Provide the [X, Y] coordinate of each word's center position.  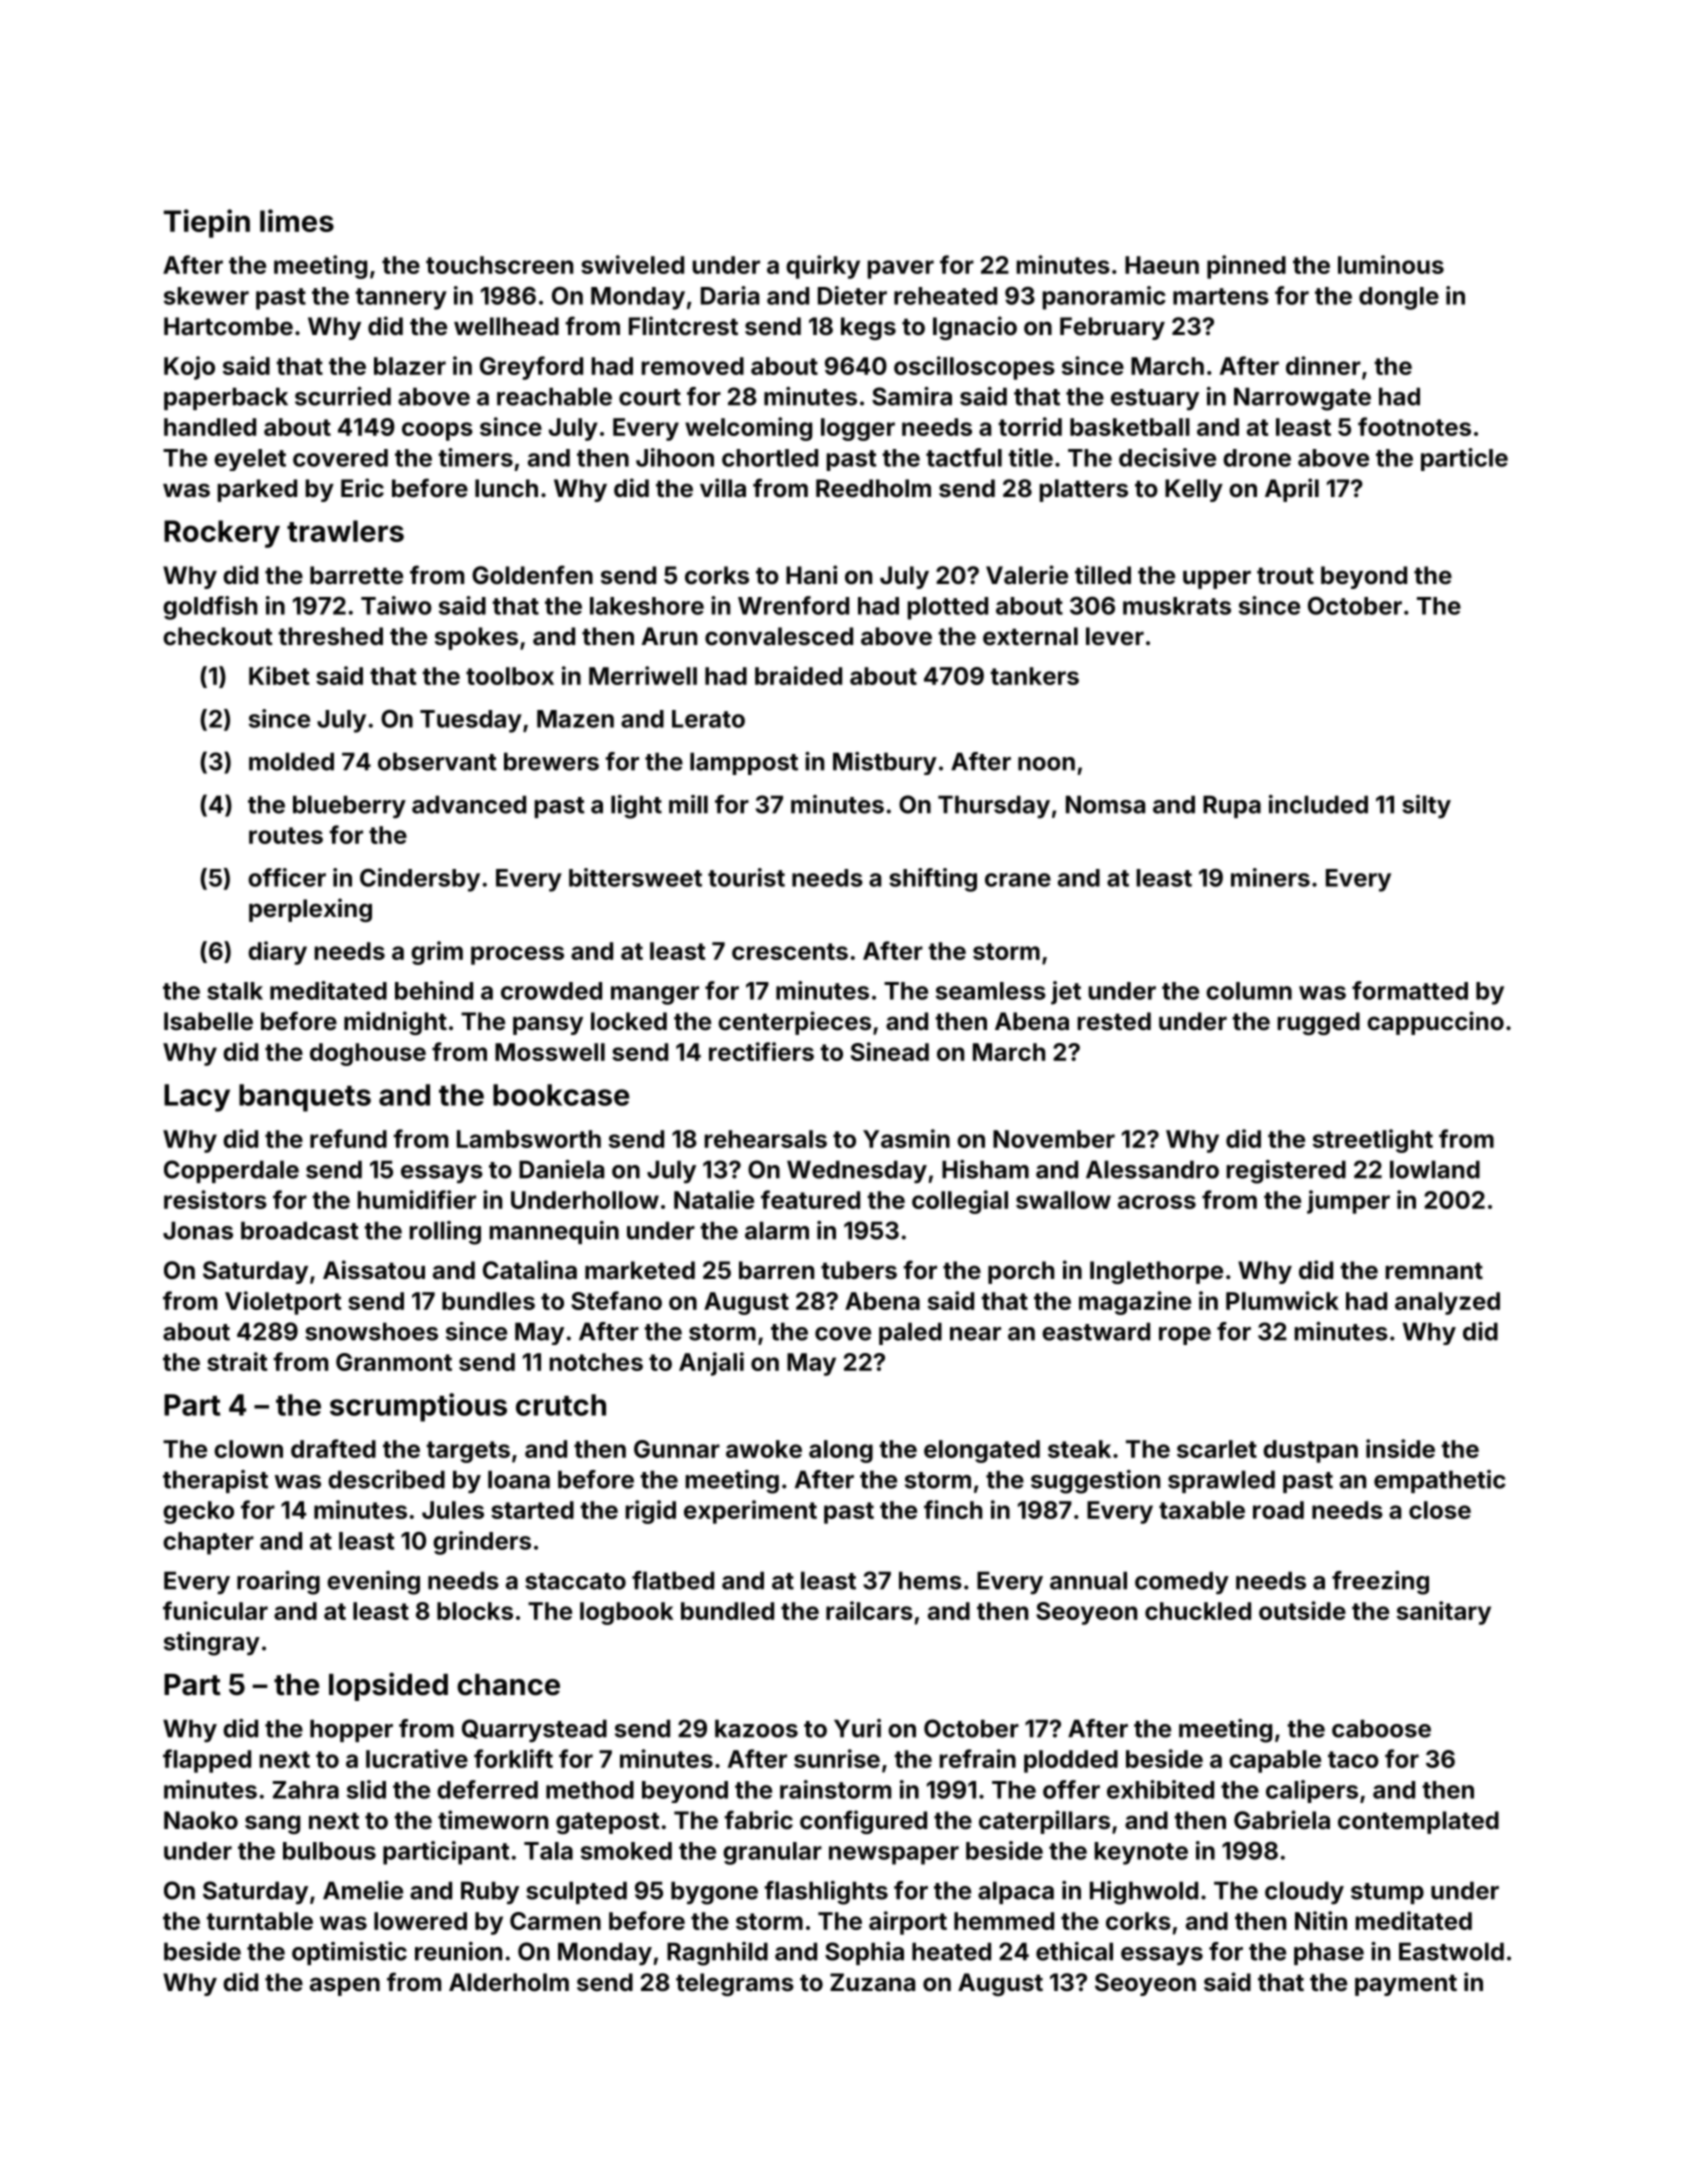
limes [297, 220]
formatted [1410, 990]
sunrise [837, 1758]
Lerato [708, 719]
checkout [218, 636]
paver [900, 269]
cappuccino [1435, 1023]
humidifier [416, 1199]
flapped [207, 1761]
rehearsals [765, 1139]
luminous [1391, 264]
